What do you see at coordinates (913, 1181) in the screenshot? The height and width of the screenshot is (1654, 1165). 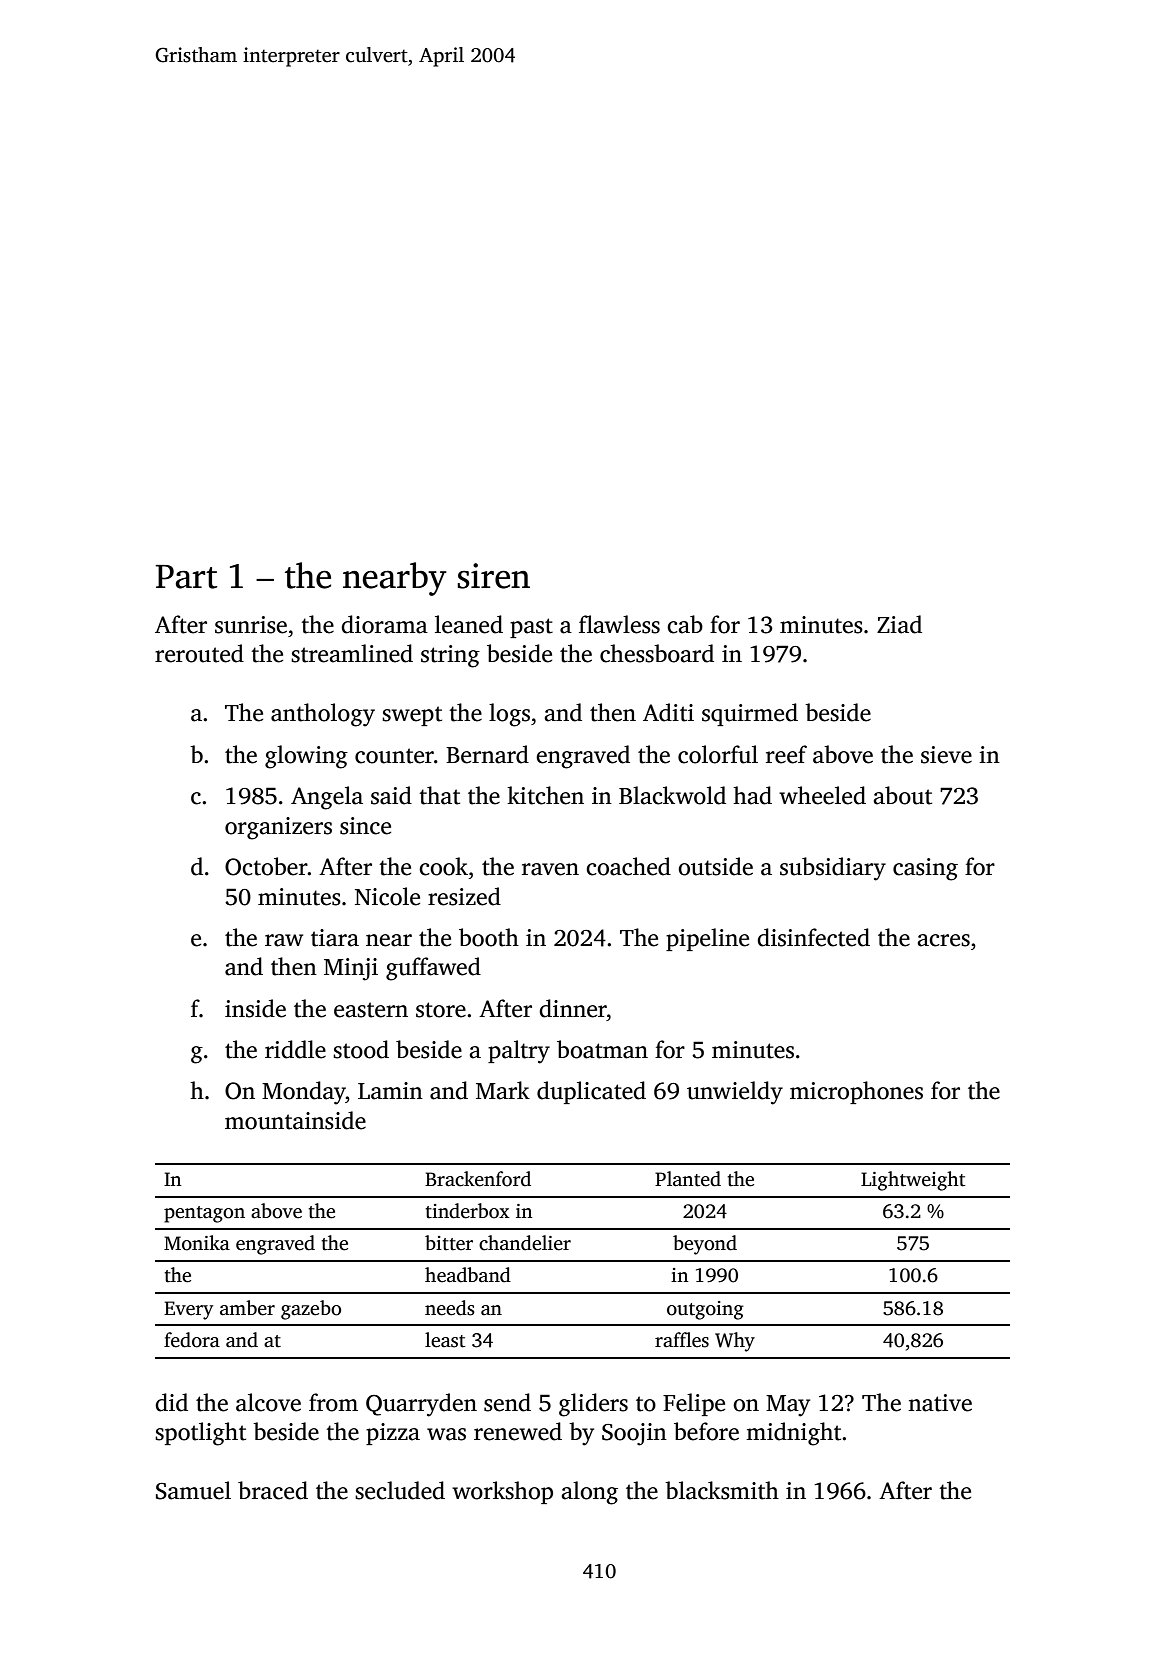 I see `Lightweight` at bounding box center [913, 1181].
